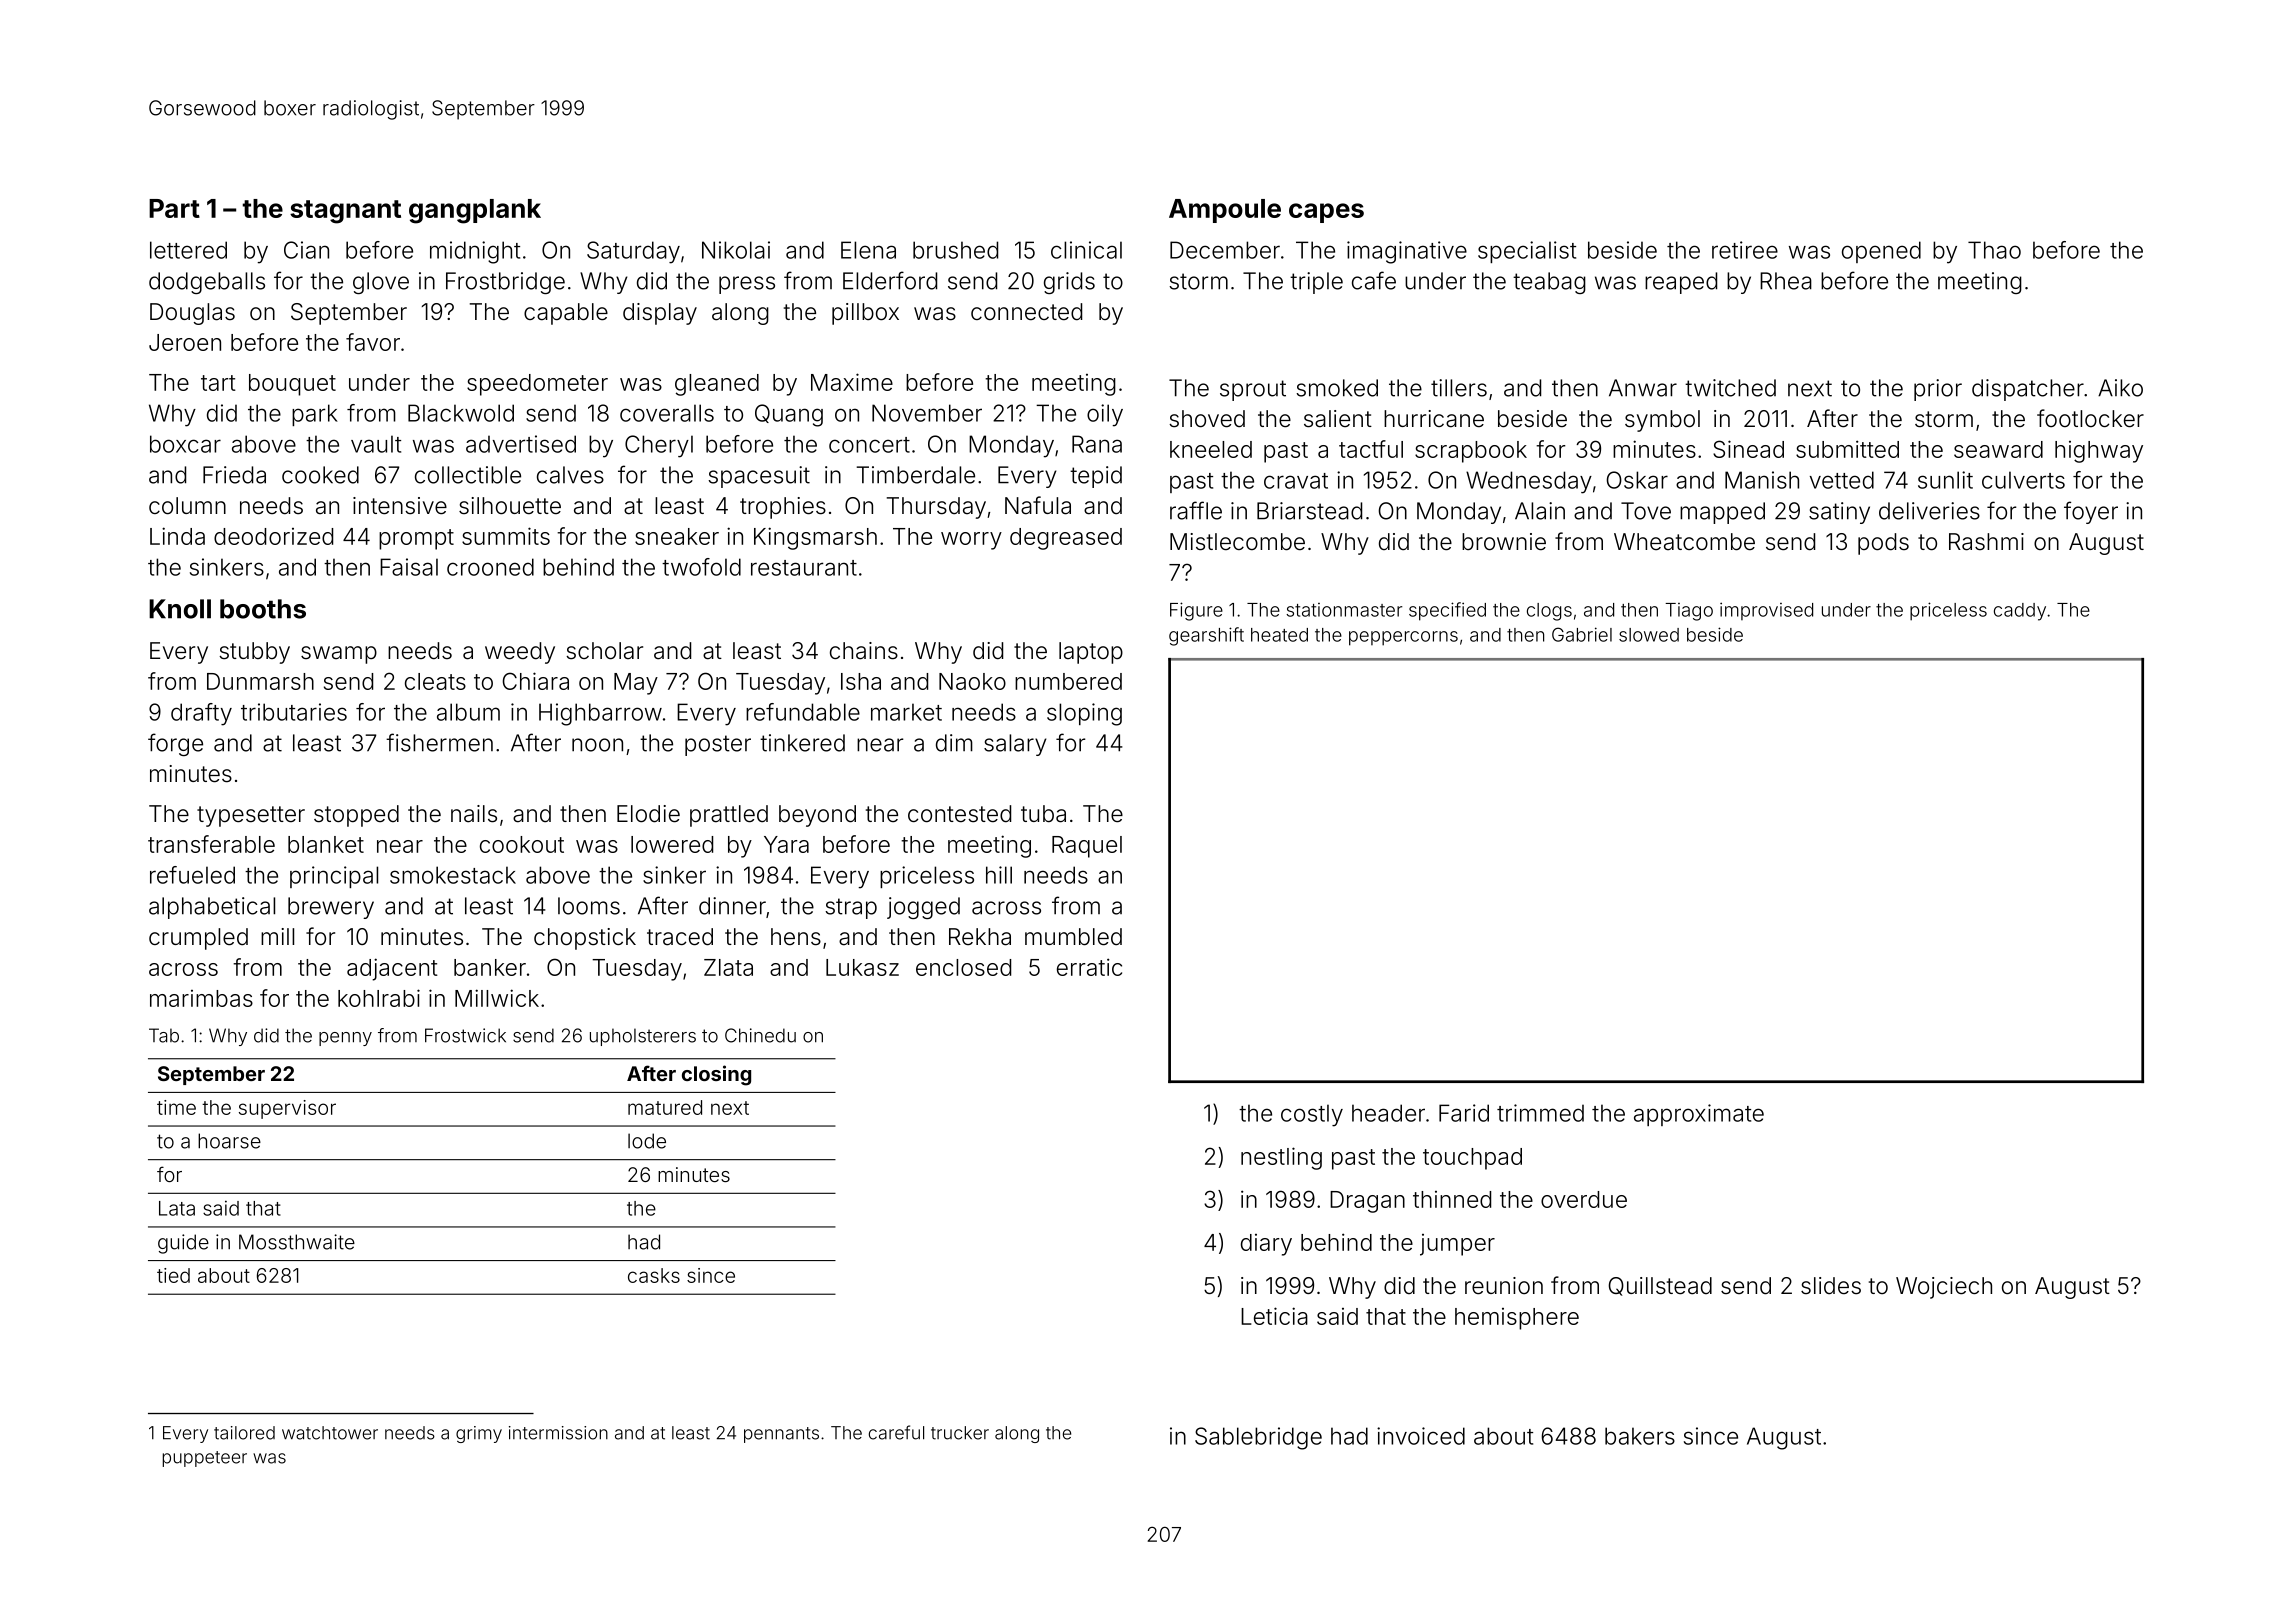 This image has height=1620, width=2292. Describe the element at coordinates (955, 250) in the image. I see `brushed` at that location.
